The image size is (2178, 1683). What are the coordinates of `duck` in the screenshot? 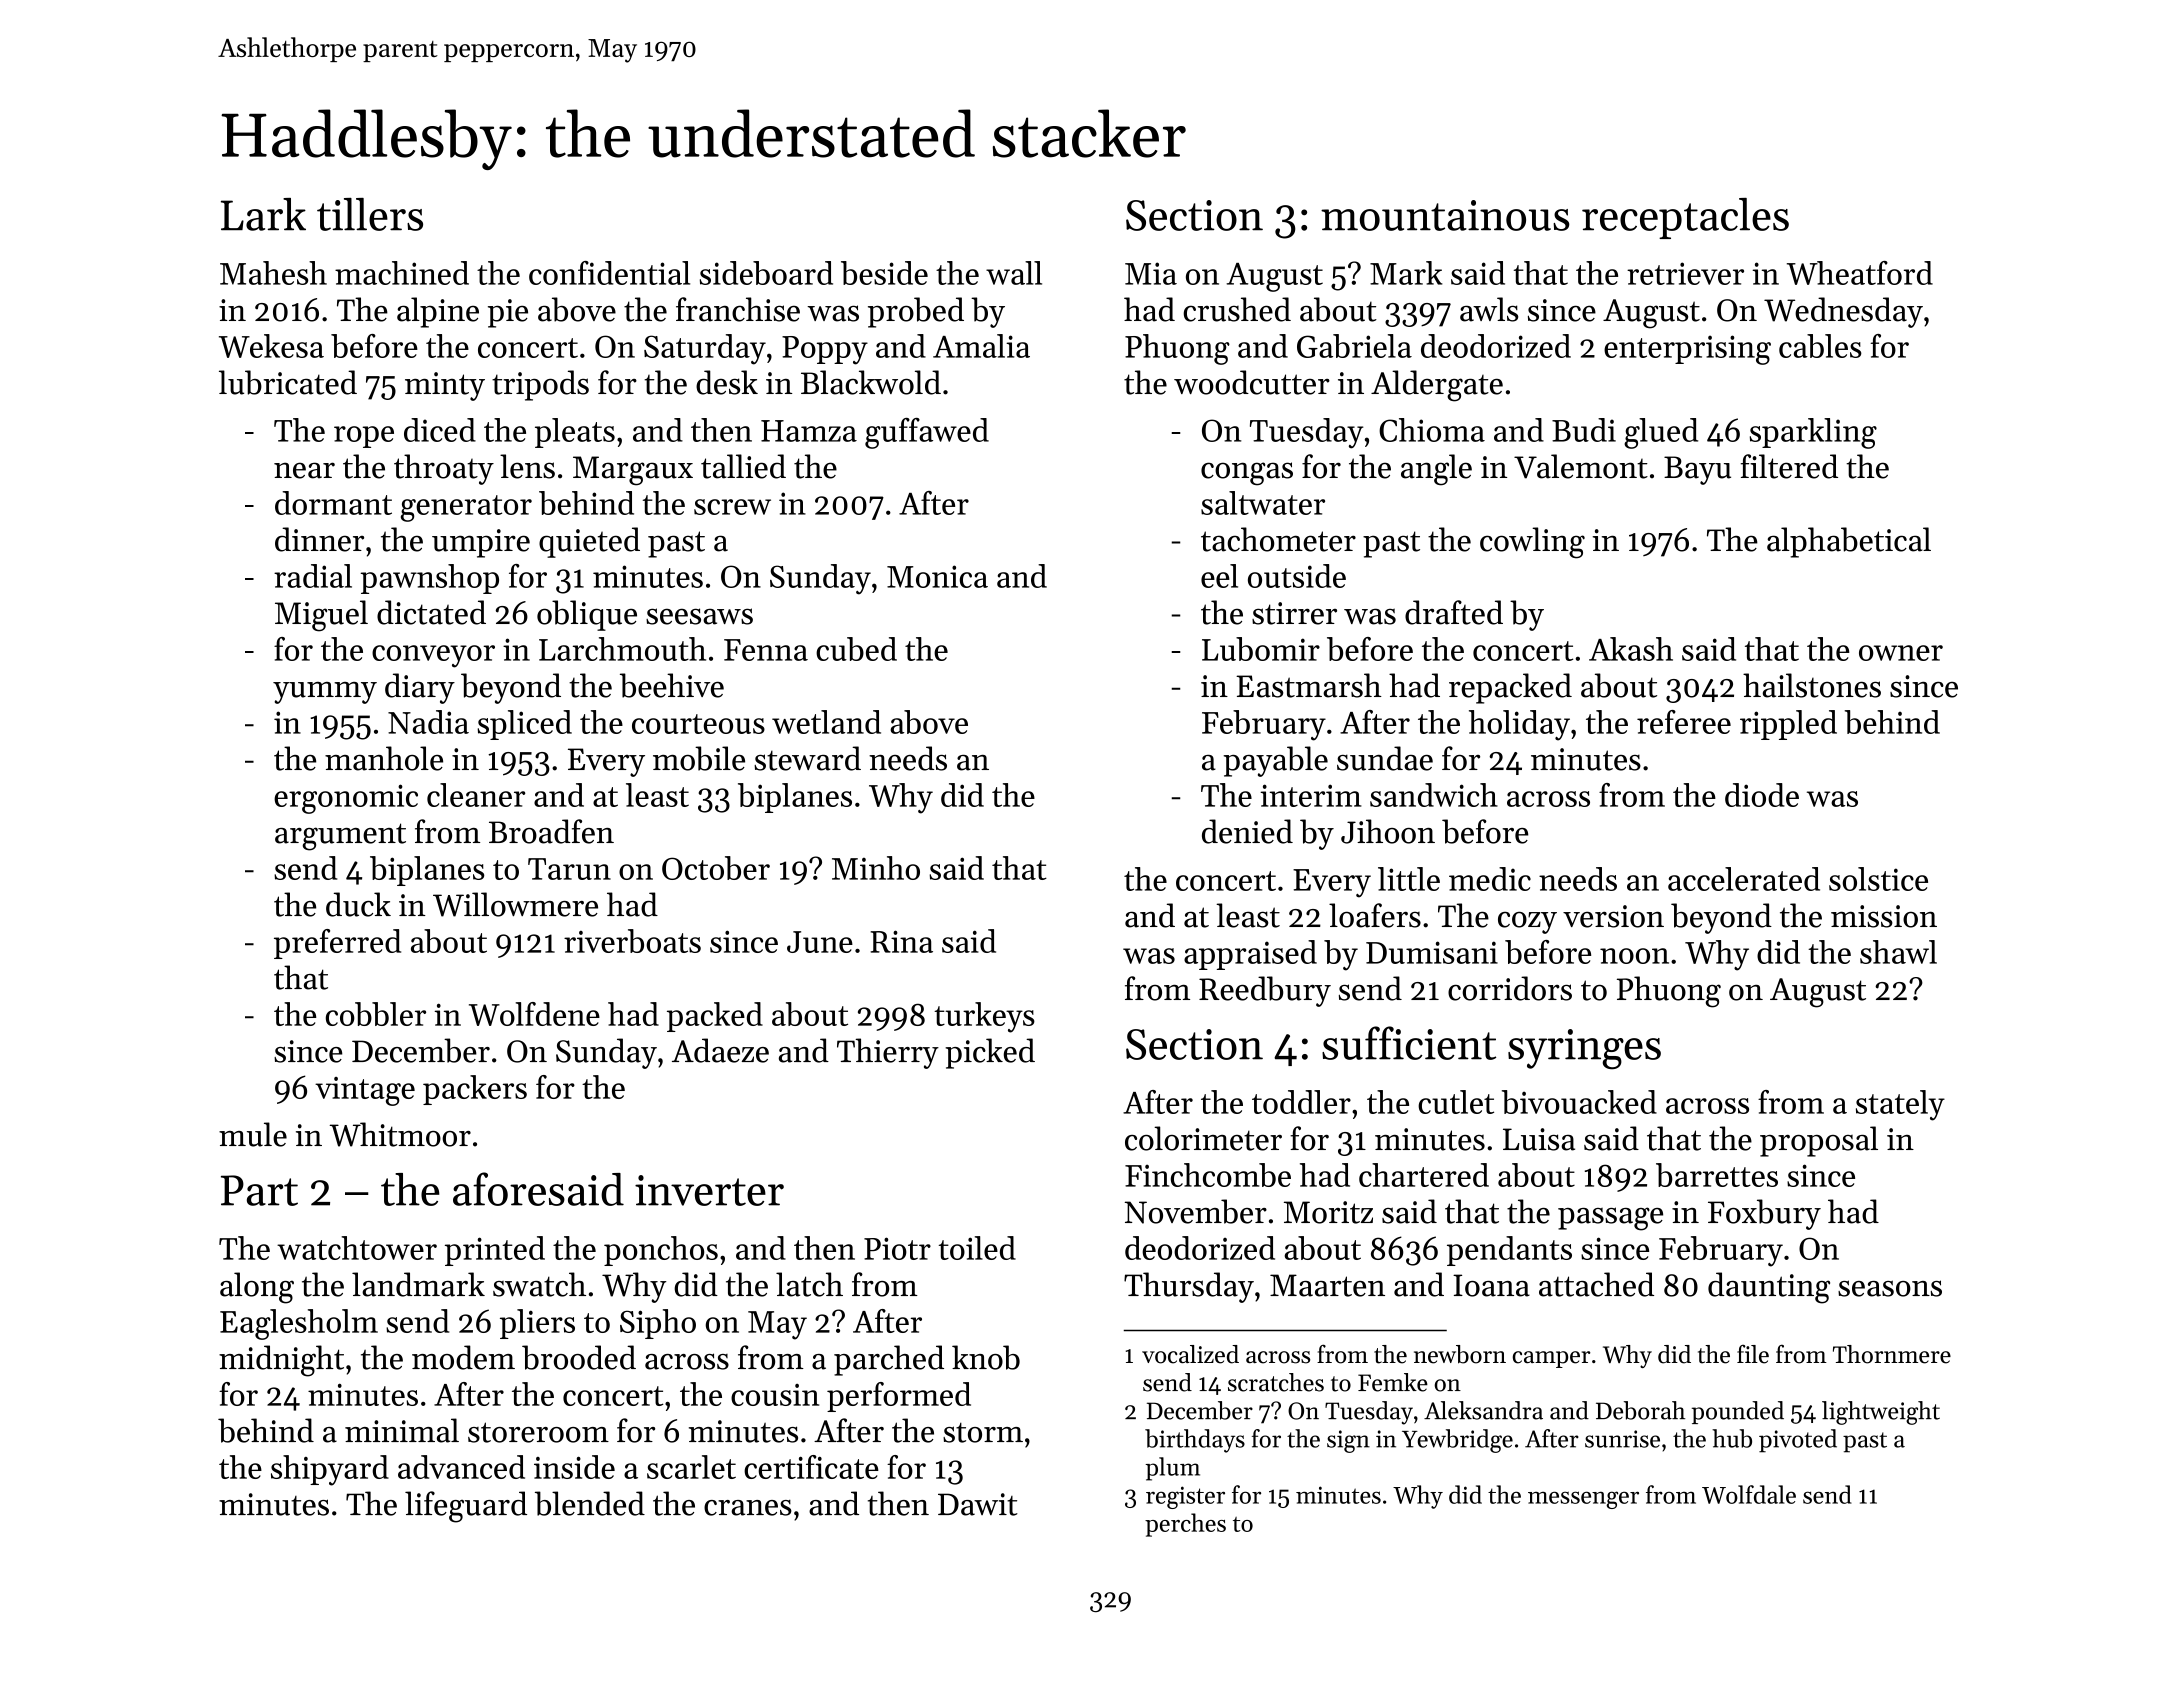 It's located at (358, 904).
